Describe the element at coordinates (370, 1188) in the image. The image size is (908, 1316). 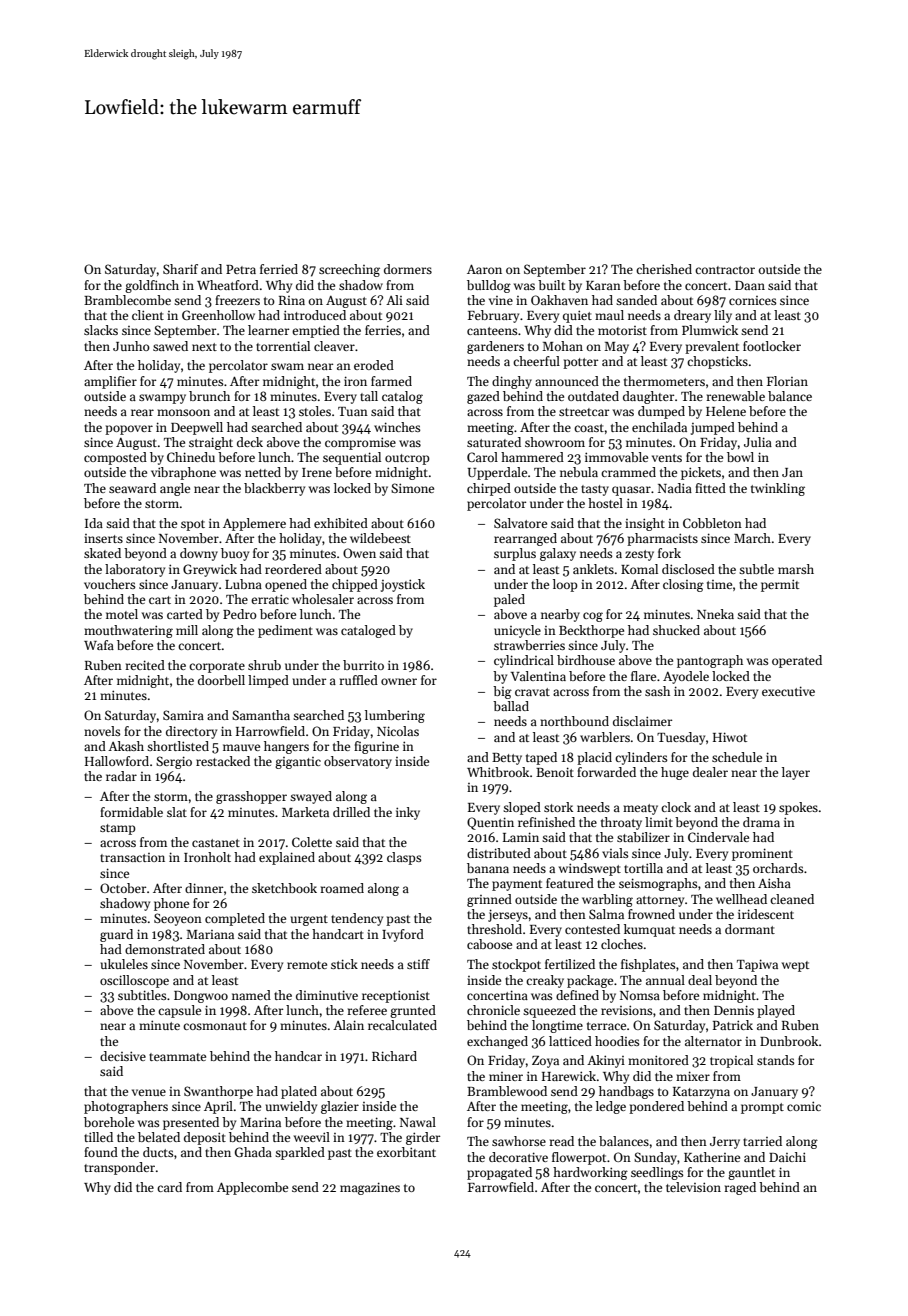
I see `magazines` at that location.
